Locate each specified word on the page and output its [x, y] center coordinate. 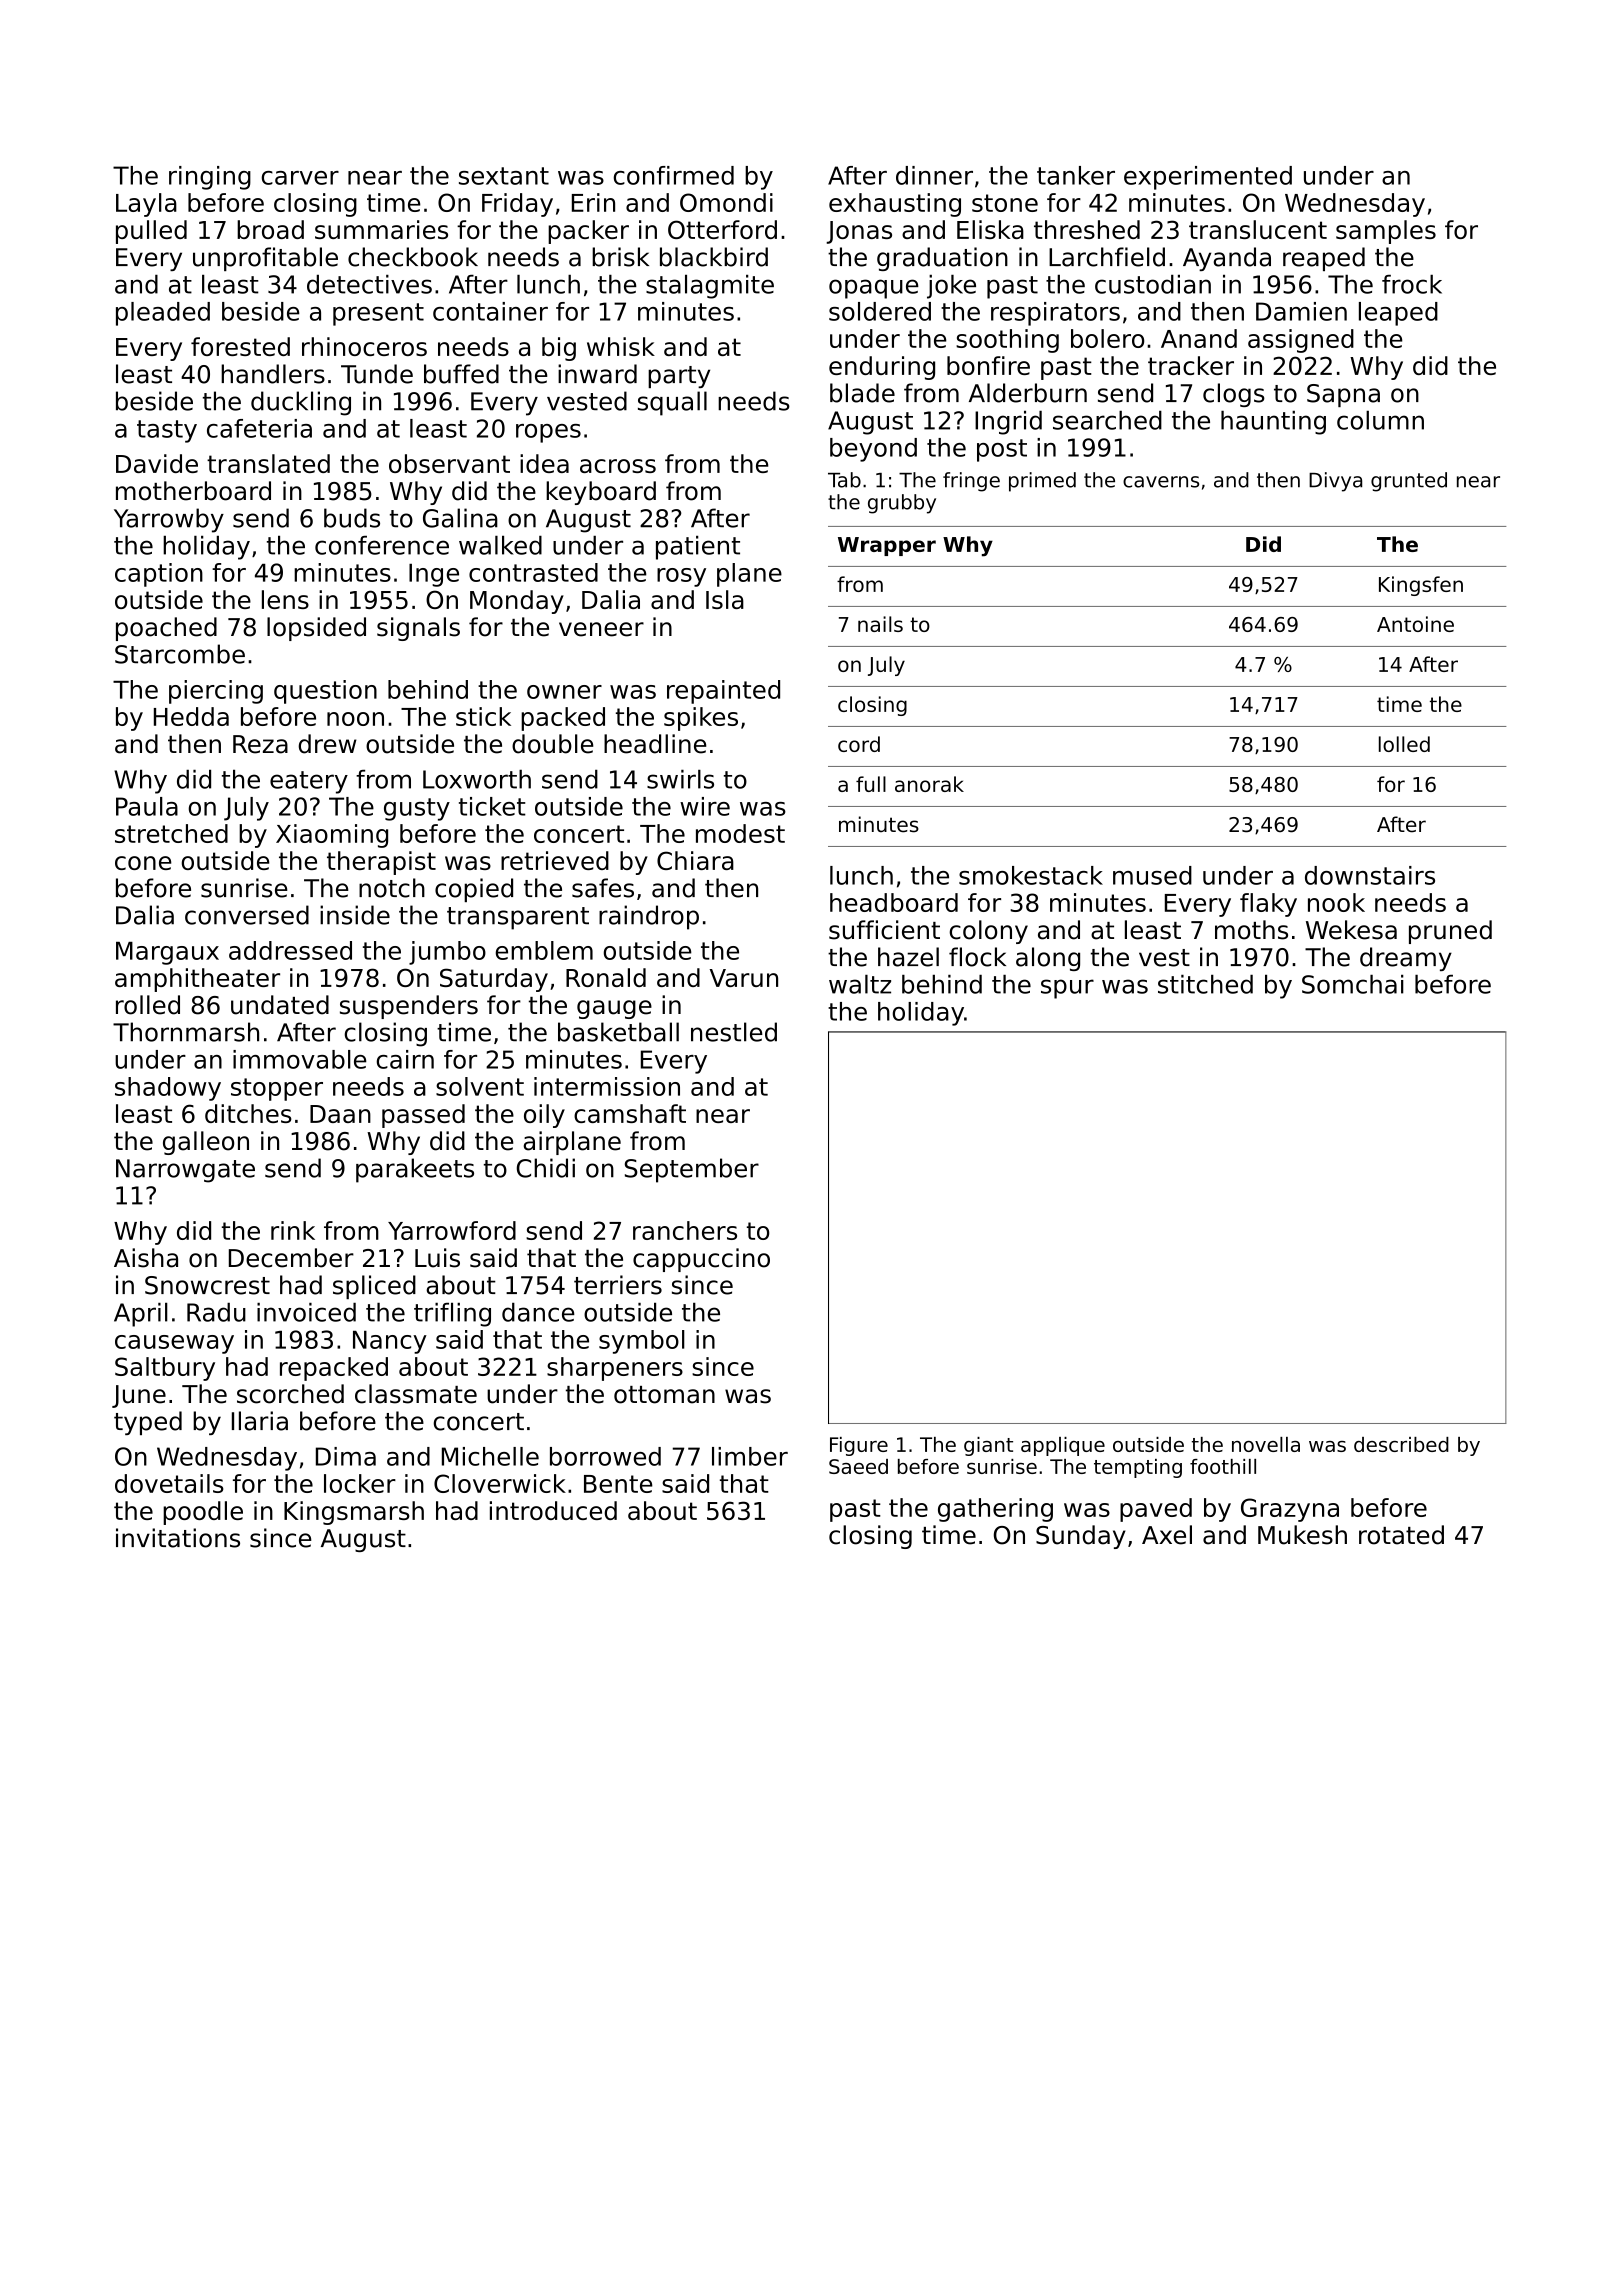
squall [672, 403]
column [1380, 420]
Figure [859, 1446]
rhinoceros [364, 346]
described [1401, 1444]
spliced [374, 1287]
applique [1063, 1446]
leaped [1398, 314]
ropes [548, 433]
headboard [894, 902]
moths [1251, 930]
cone [143, 863]
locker [360, 1483]
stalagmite [710, 287]
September [692, 1170]
